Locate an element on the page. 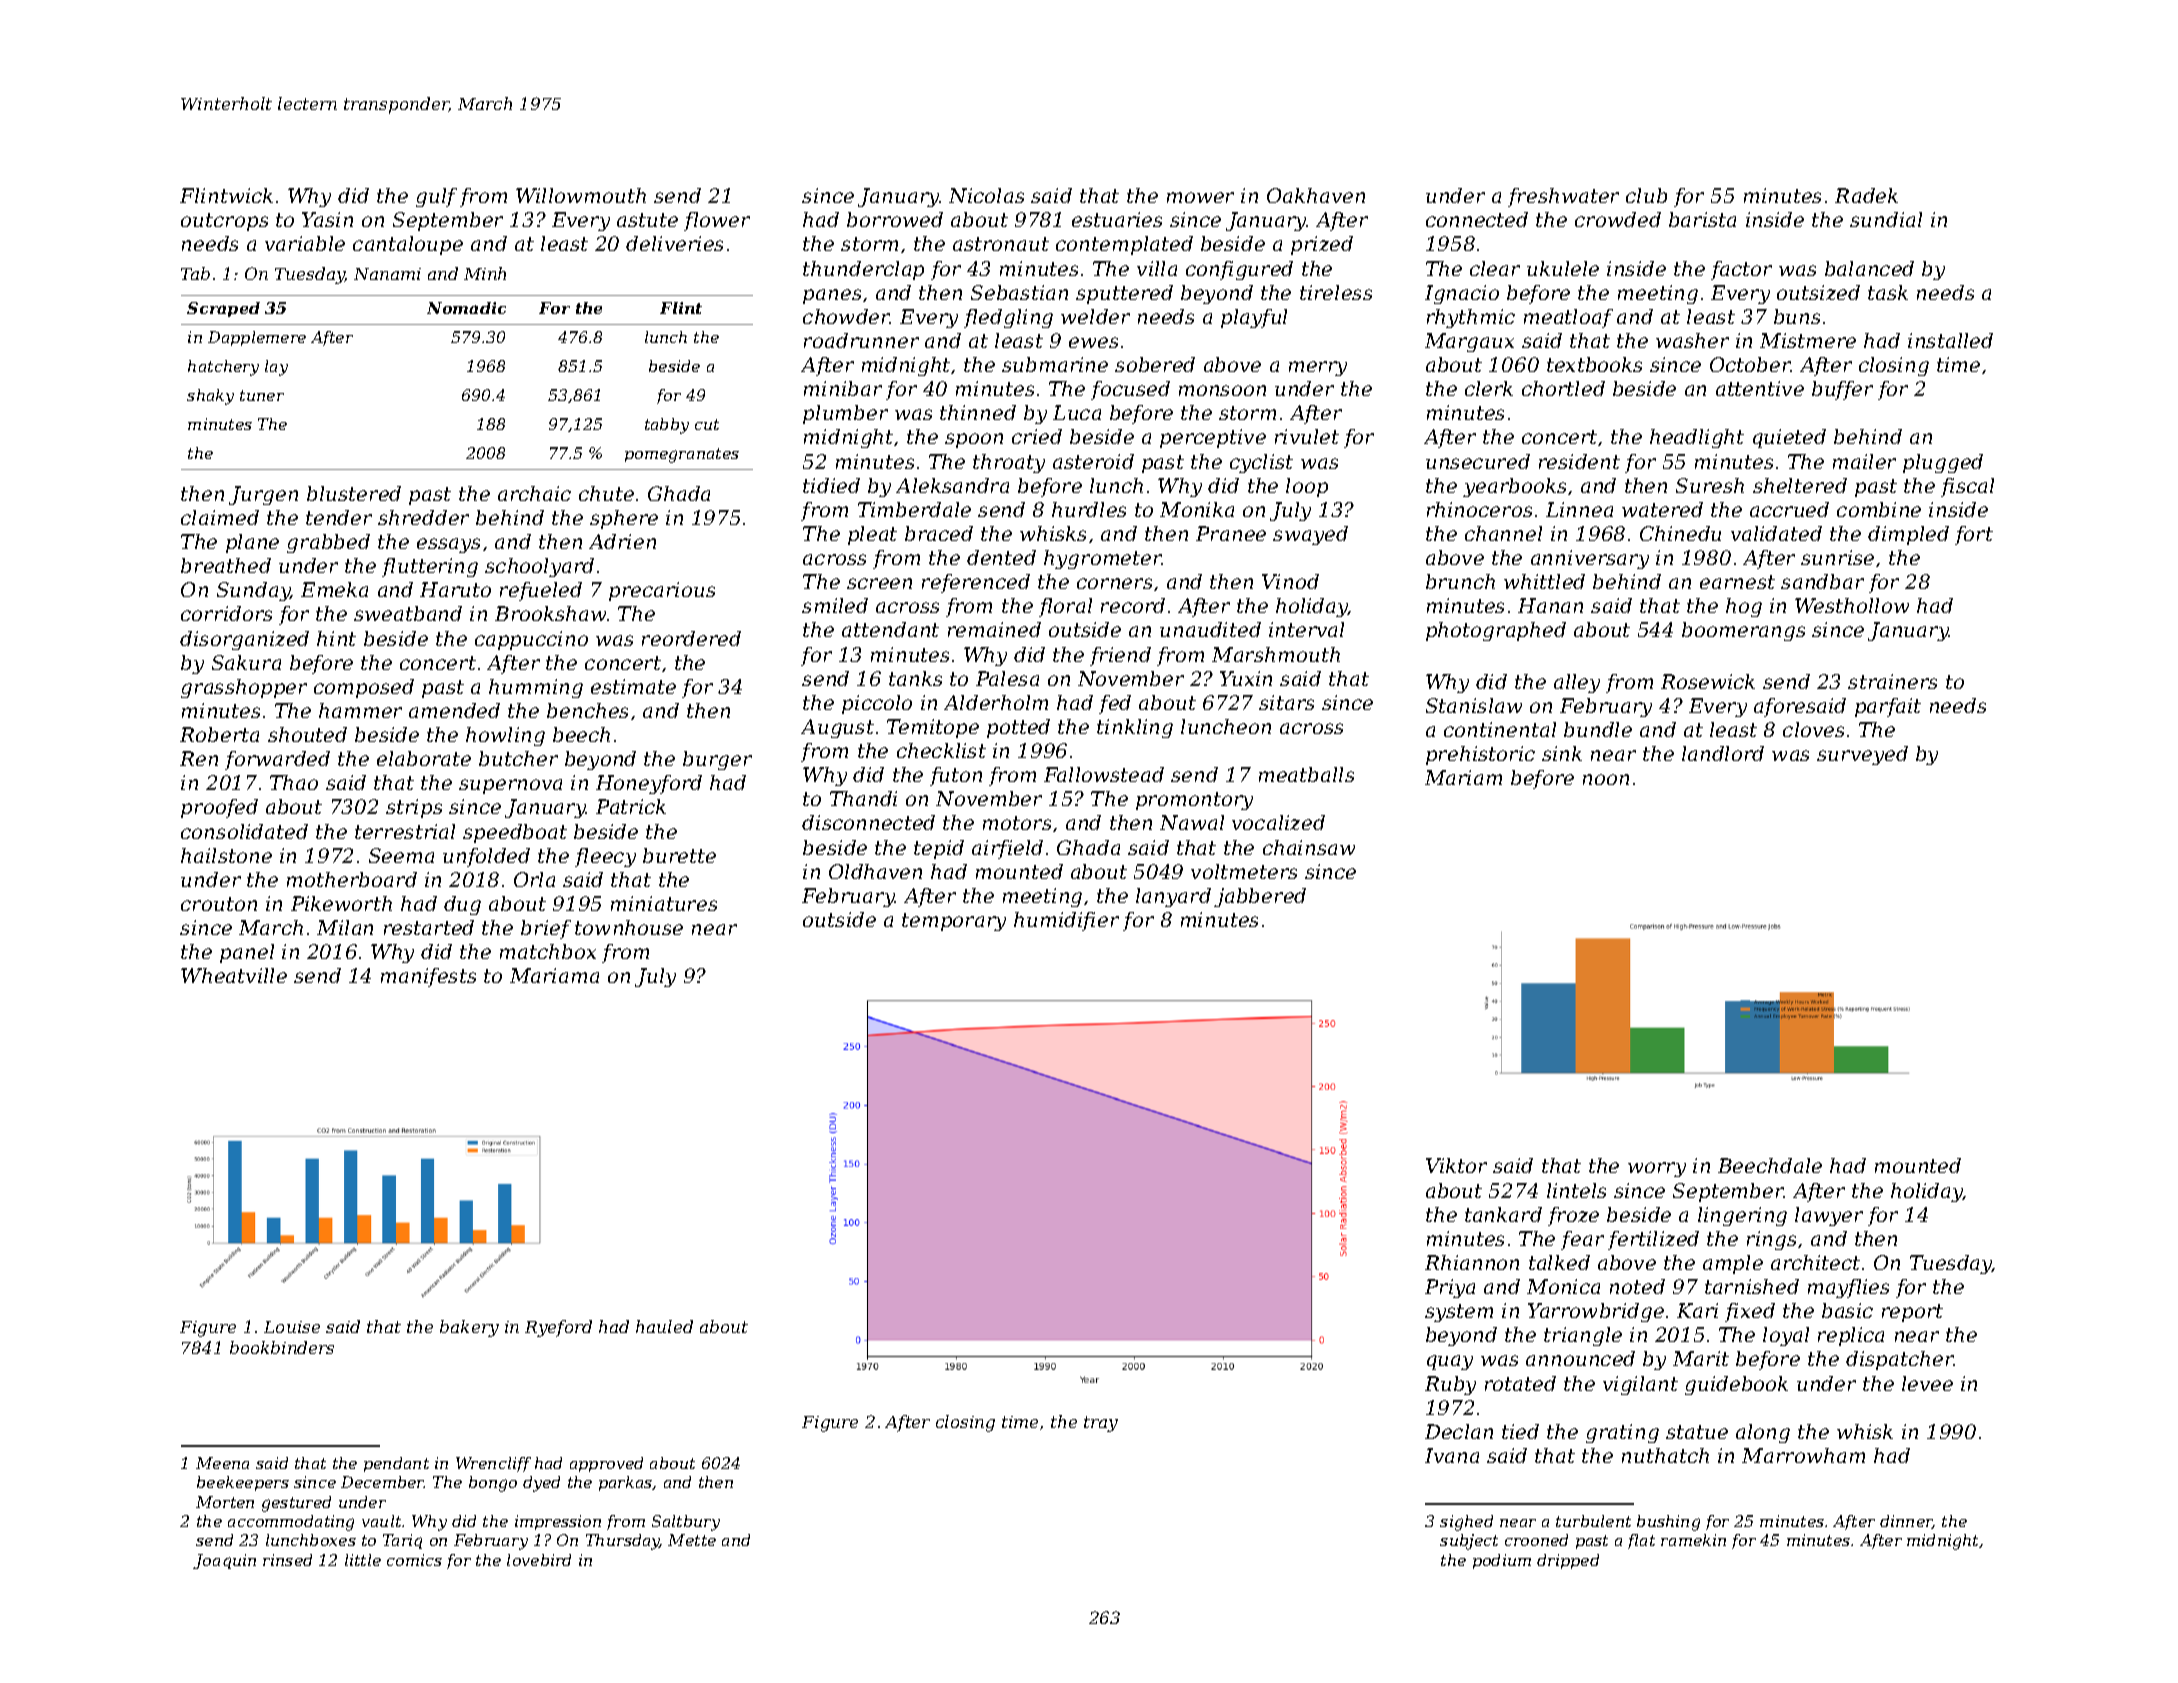  crowded is located at coordinates (1618, 219).
